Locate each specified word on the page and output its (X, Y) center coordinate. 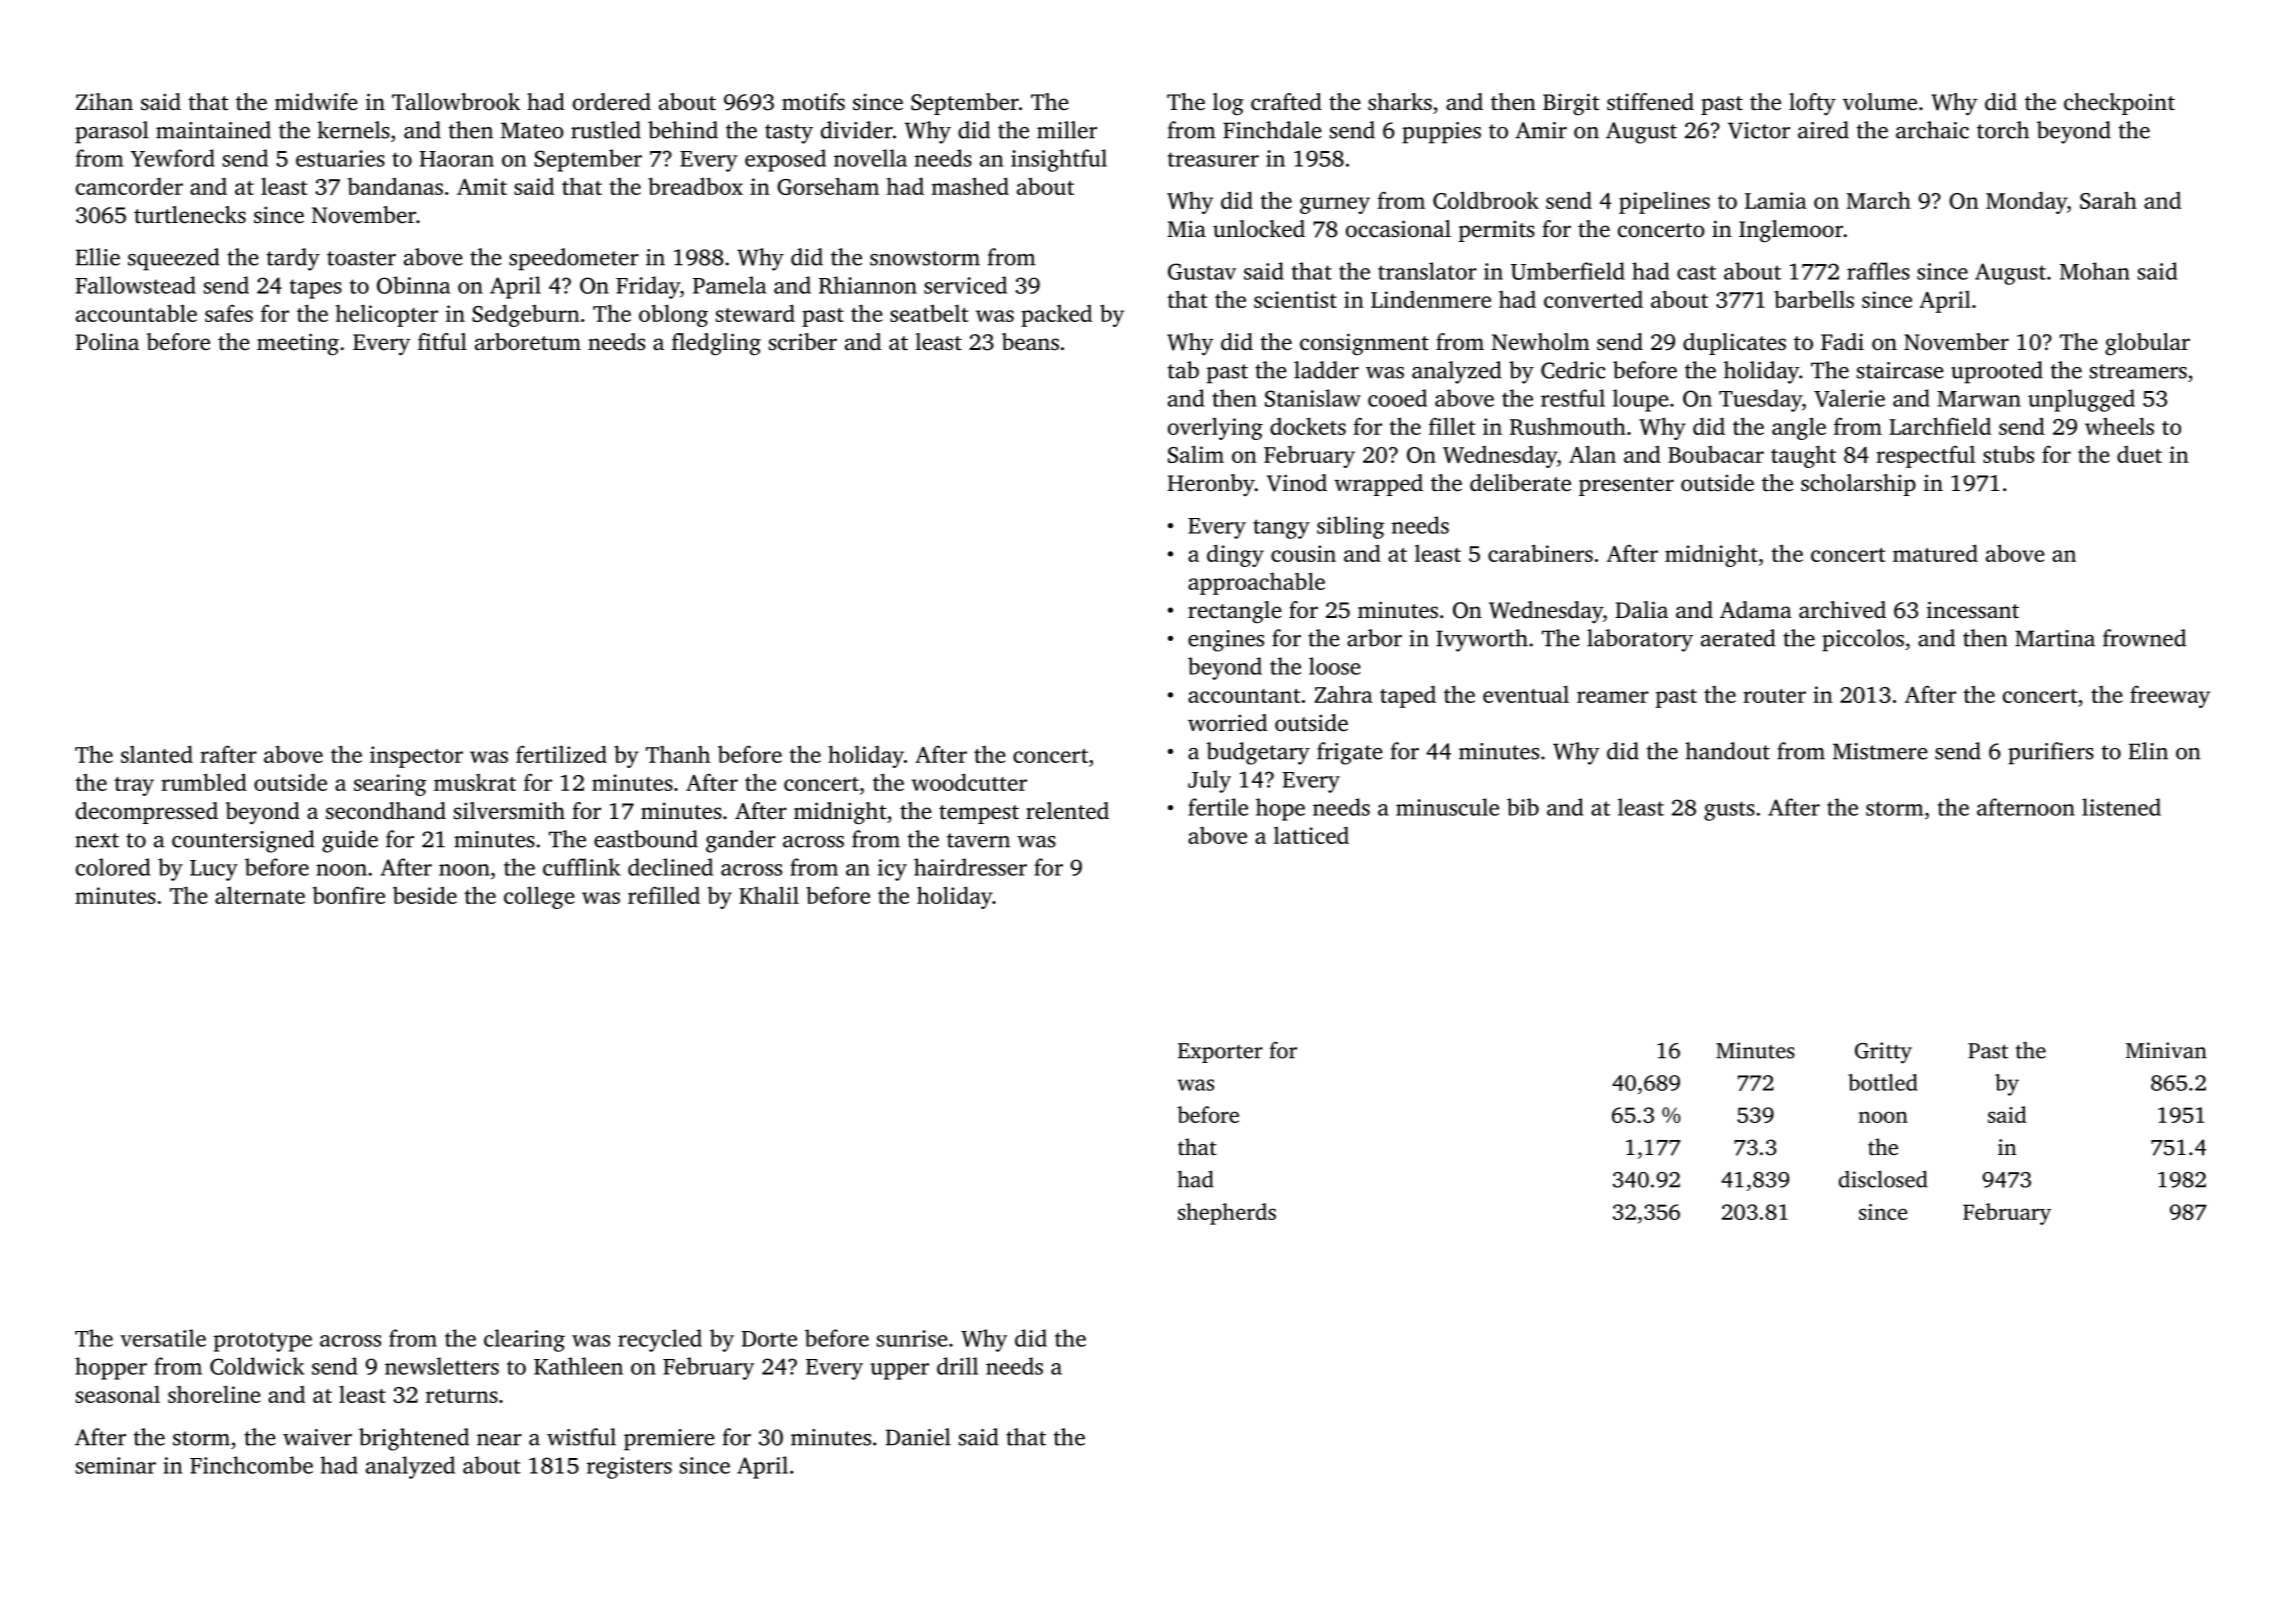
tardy (293, 259)
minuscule (1447, 807)
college (539, 897)
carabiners (1540, 553)
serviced (965, 285)
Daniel (918, 1437)
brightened (414, 1439)
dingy (1235, 555)
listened (2121, 807)
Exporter (1220, 1053)
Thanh (678, 754)
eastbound (646, 839)
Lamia (1776, 200)
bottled (1883, 1082)
